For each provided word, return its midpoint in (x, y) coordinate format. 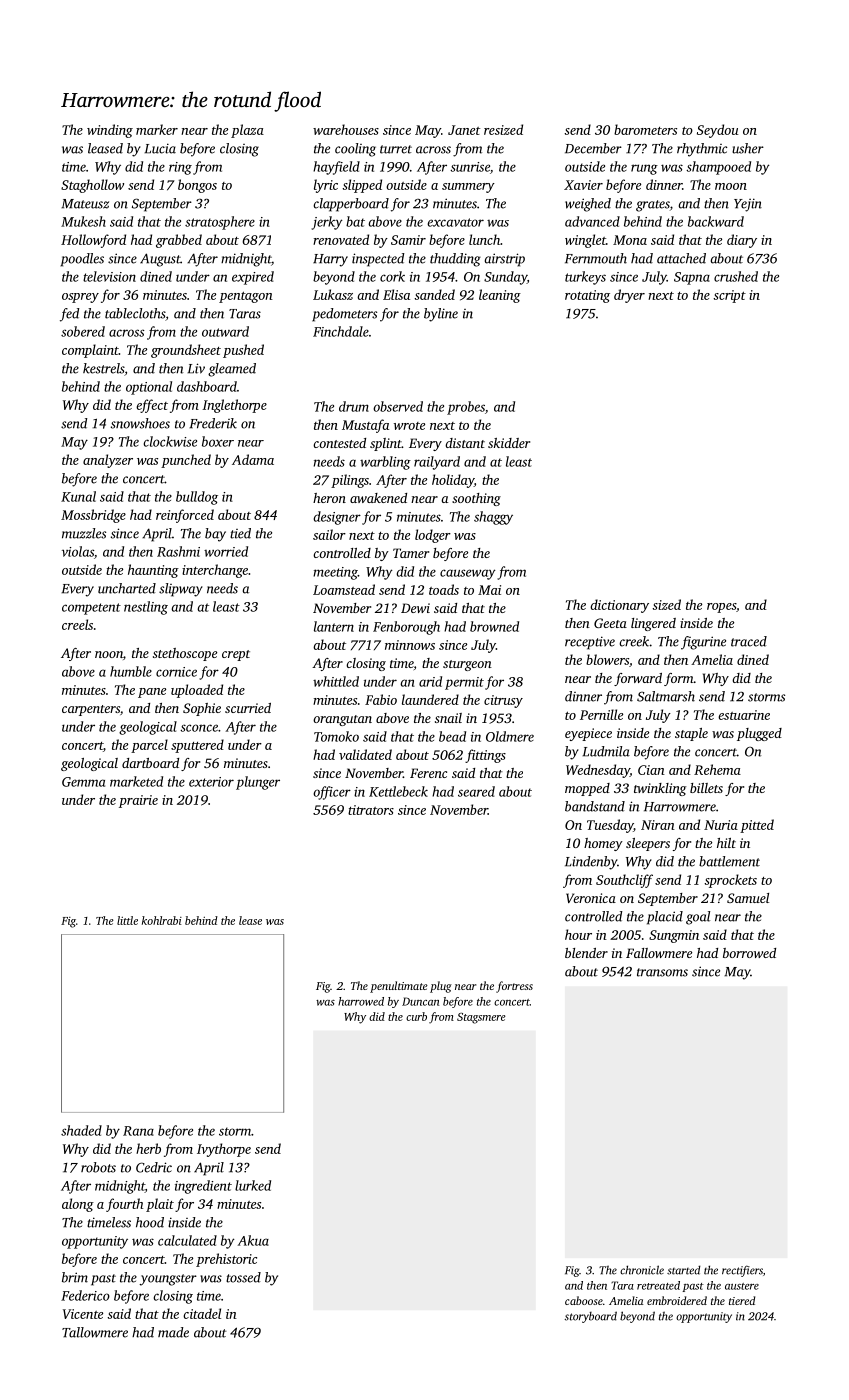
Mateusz (85, 204)
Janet (464, 130)
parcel (149, 746)
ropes (721, 608)
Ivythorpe (224, 1150)
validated (365, 754)
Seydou (718, 131)
